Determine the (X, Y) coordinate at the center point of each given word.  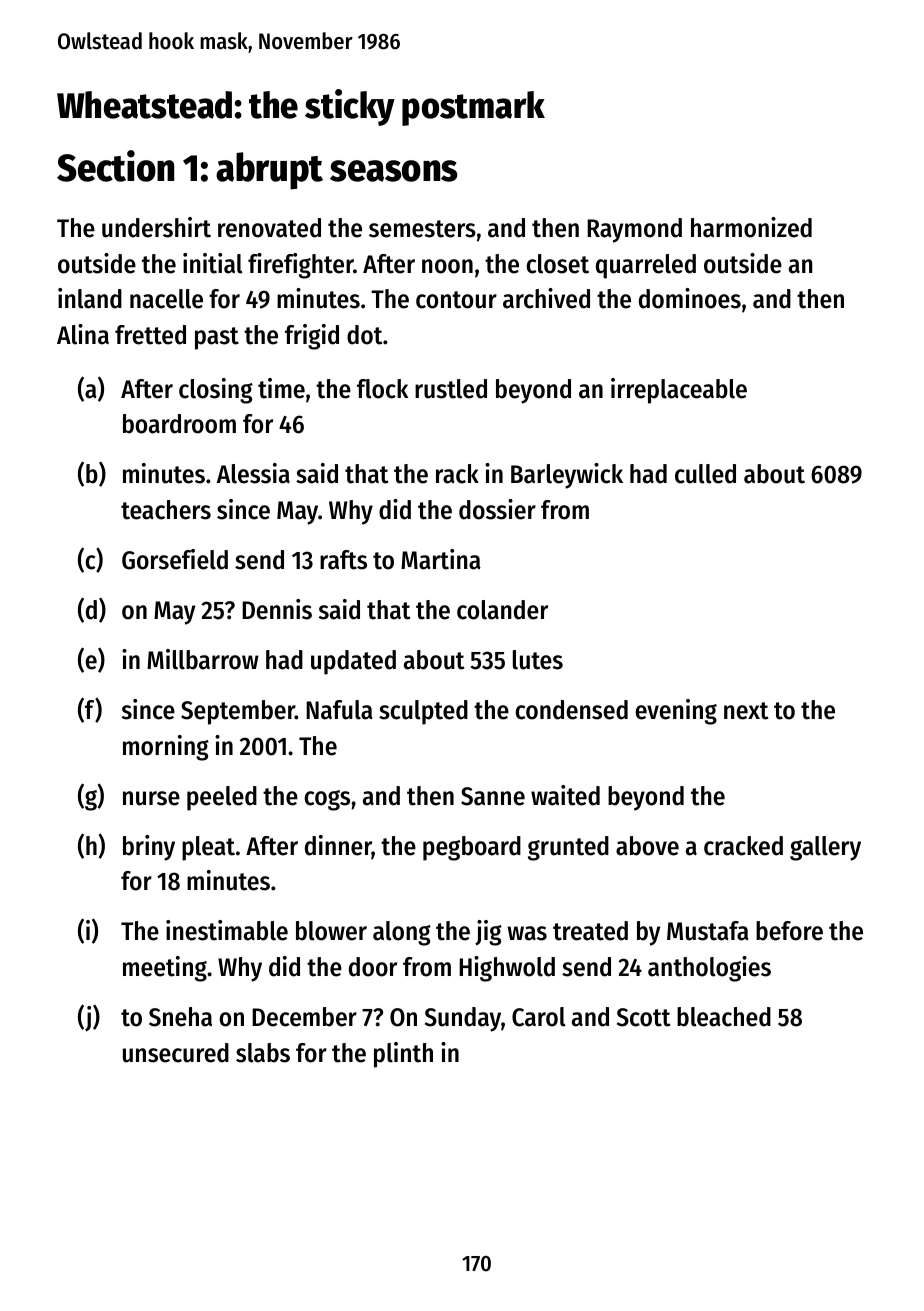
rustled (451, 389)
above (647, 846)
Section (115, 166)
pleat (208, 848)
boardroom (179, 424)
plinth (403, 1055)
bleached (724, 1017)
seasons (393, 171)
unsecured (176, 1053)
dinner (338, 846)
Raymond (634, 230)
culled (705, 474)
